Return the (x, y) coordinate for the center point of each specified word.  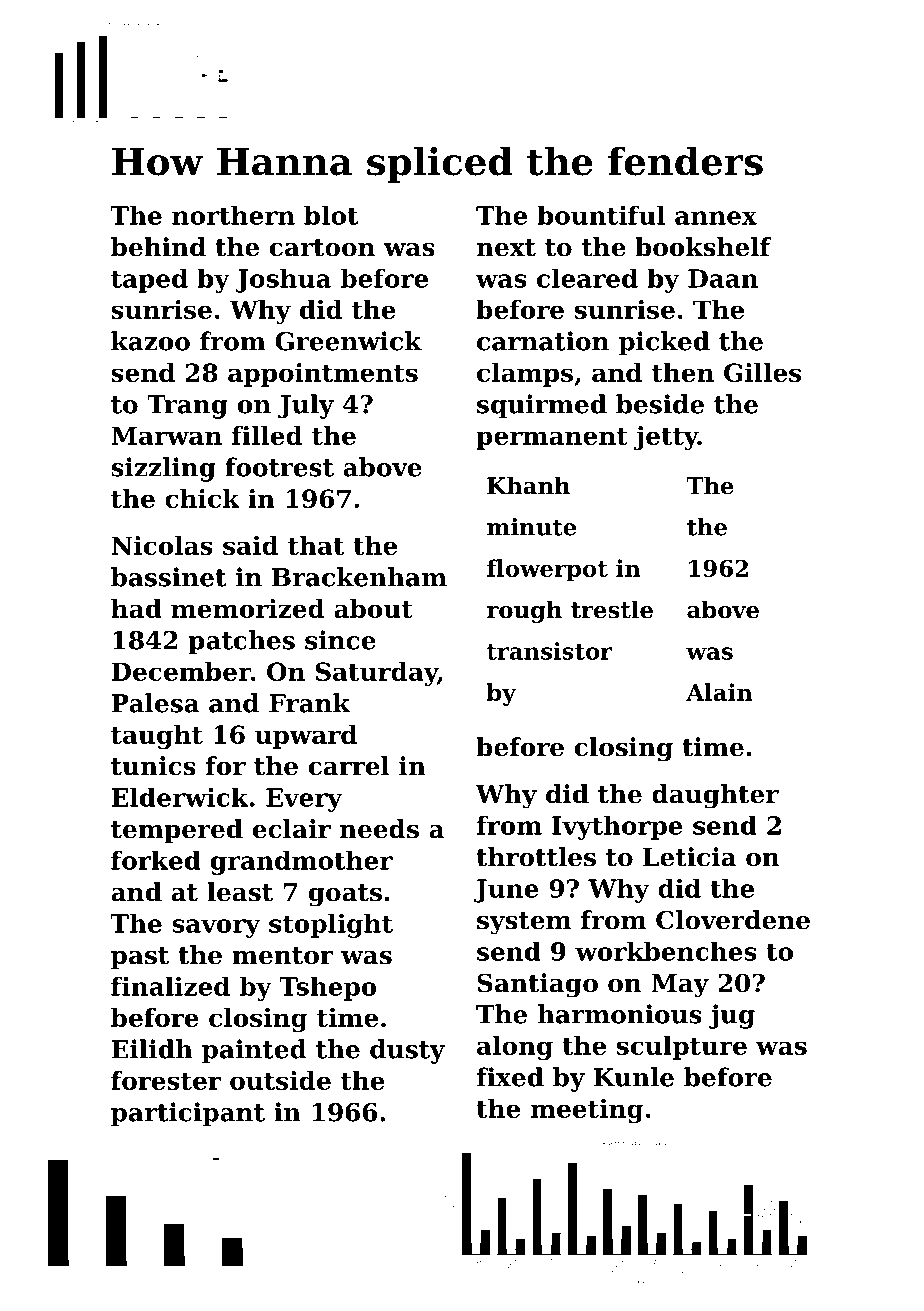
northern (233, 215)
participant (188, 1114)
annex (716, 218)
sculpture (682, 1048)
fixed (510, 1077)
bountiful (601, 215)
